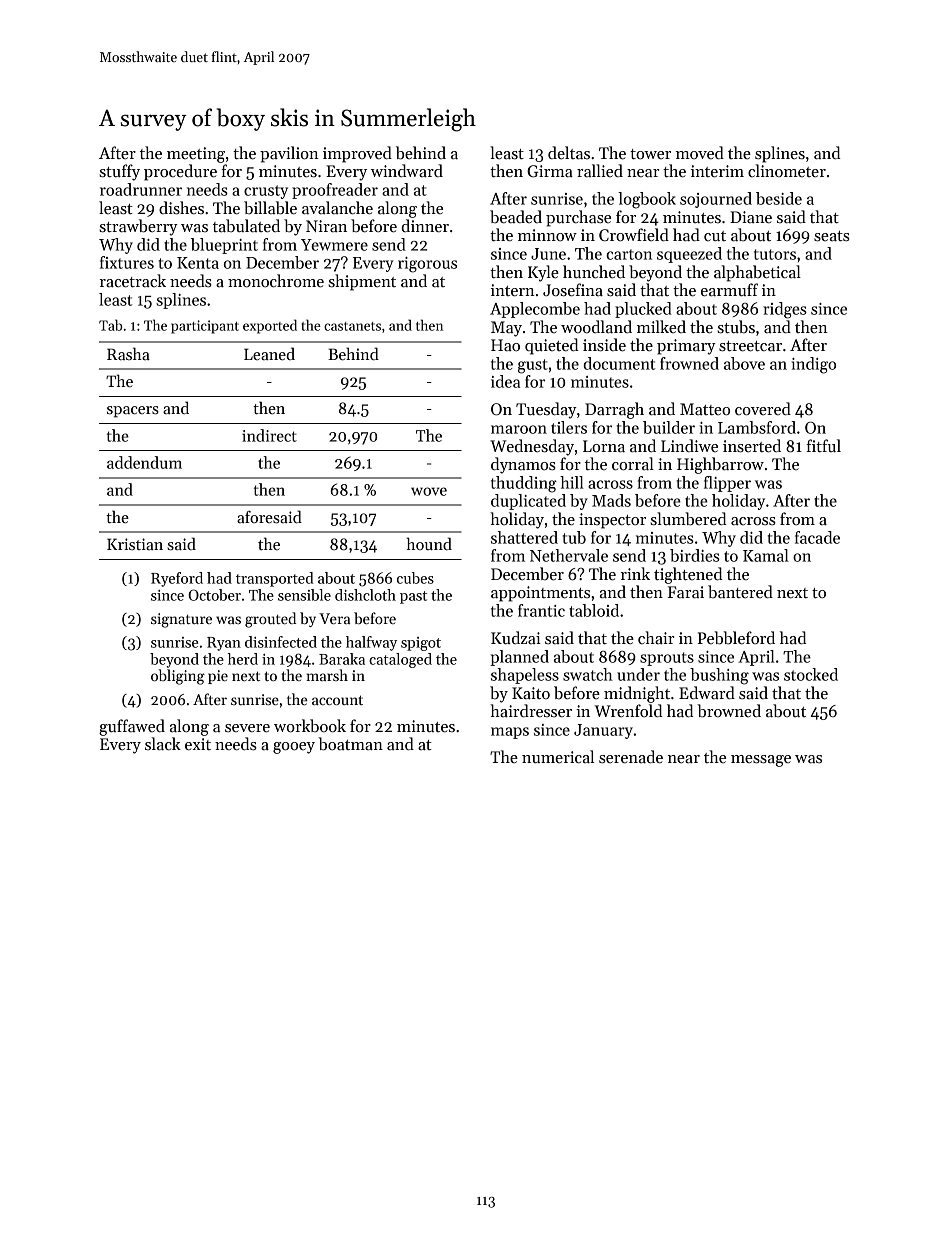  Describe the element at coordinates (334, 618) in the screenshot. I see `Vera` at that location.
